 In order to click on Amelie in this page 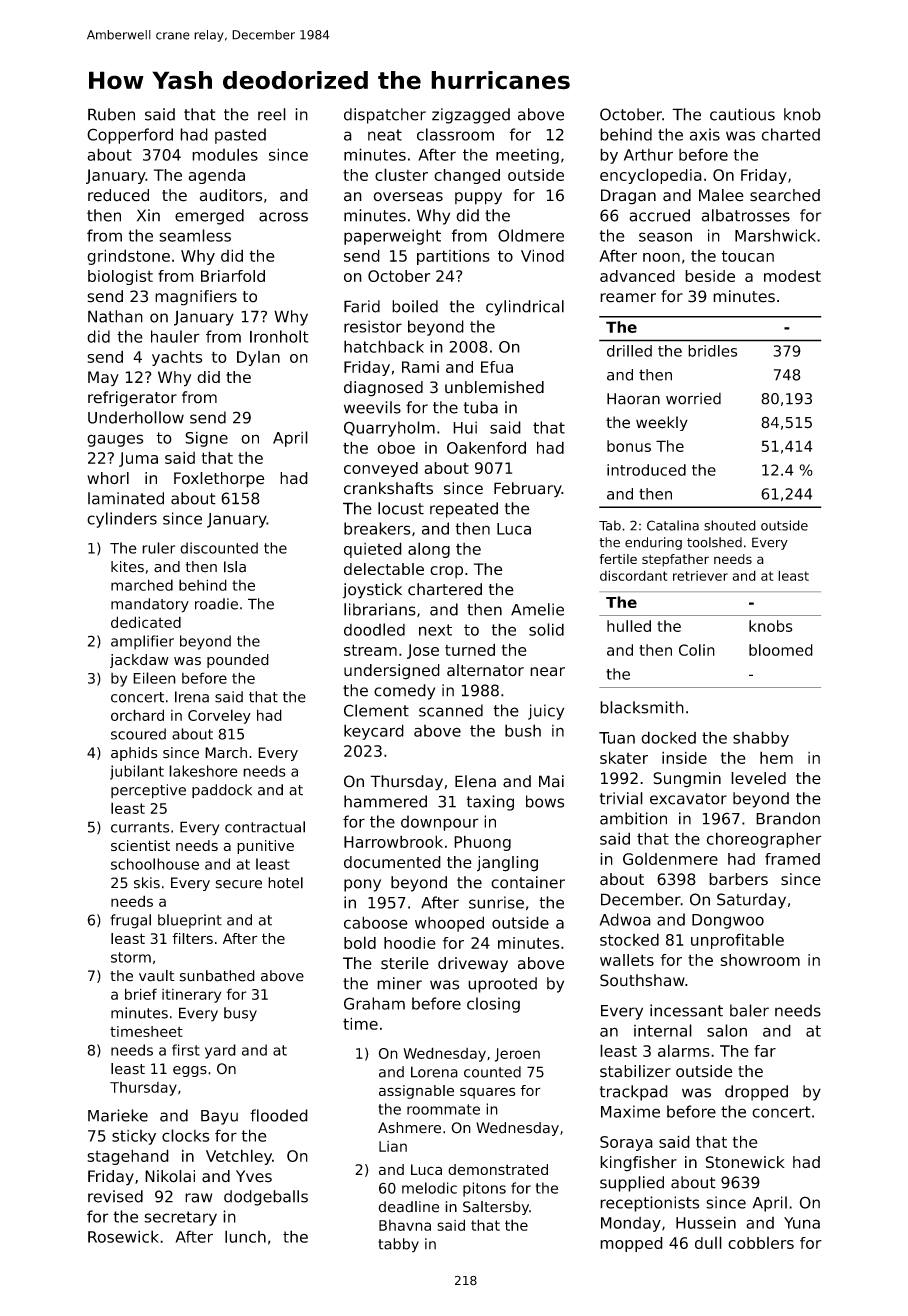, I will do `click(537, 609)`.
